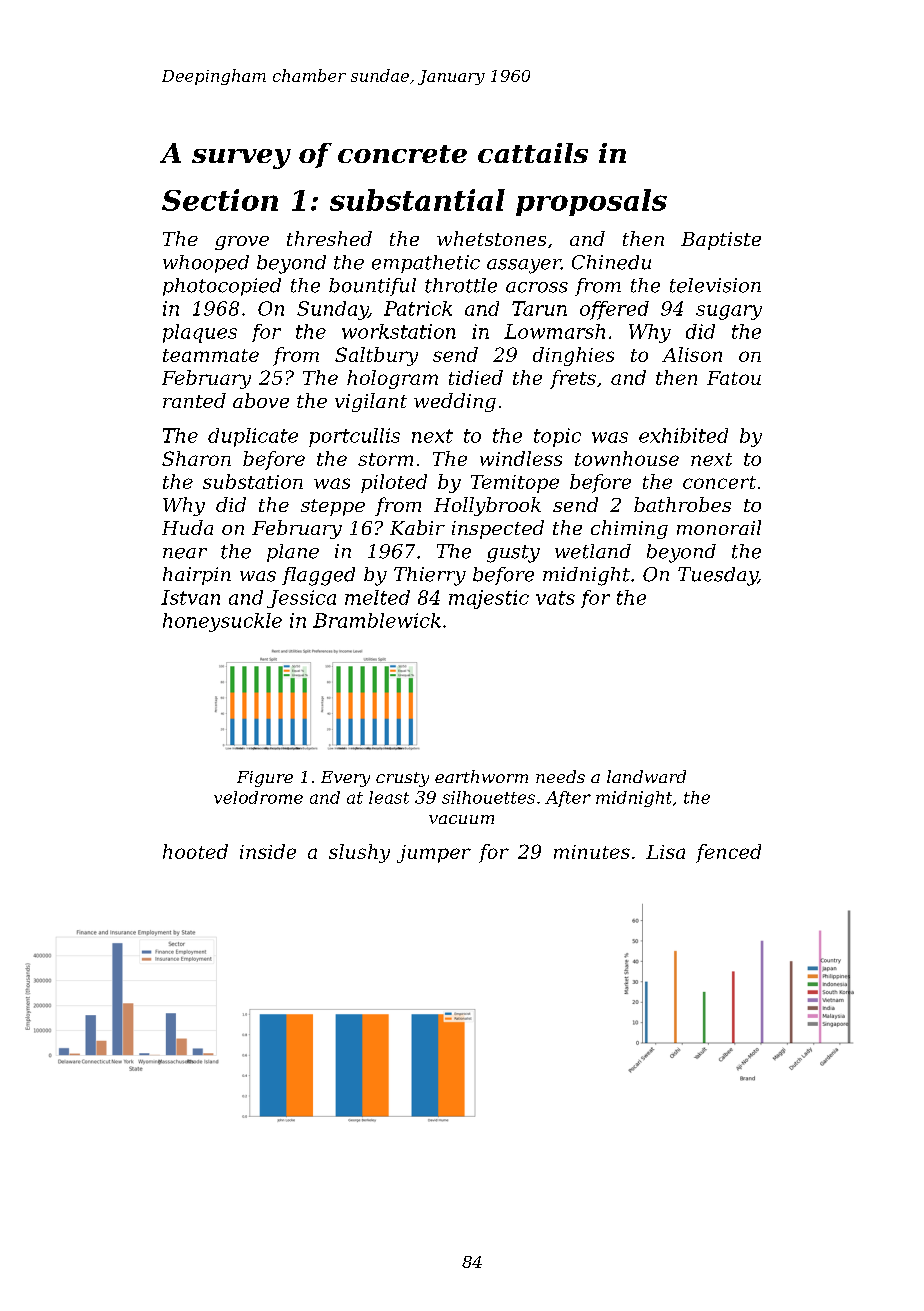 Image resolution: width=924 pixels, height=1311 pixels. Describe the element at coordinates (719, 482) in the screenshot. I see `concert` at that location.
